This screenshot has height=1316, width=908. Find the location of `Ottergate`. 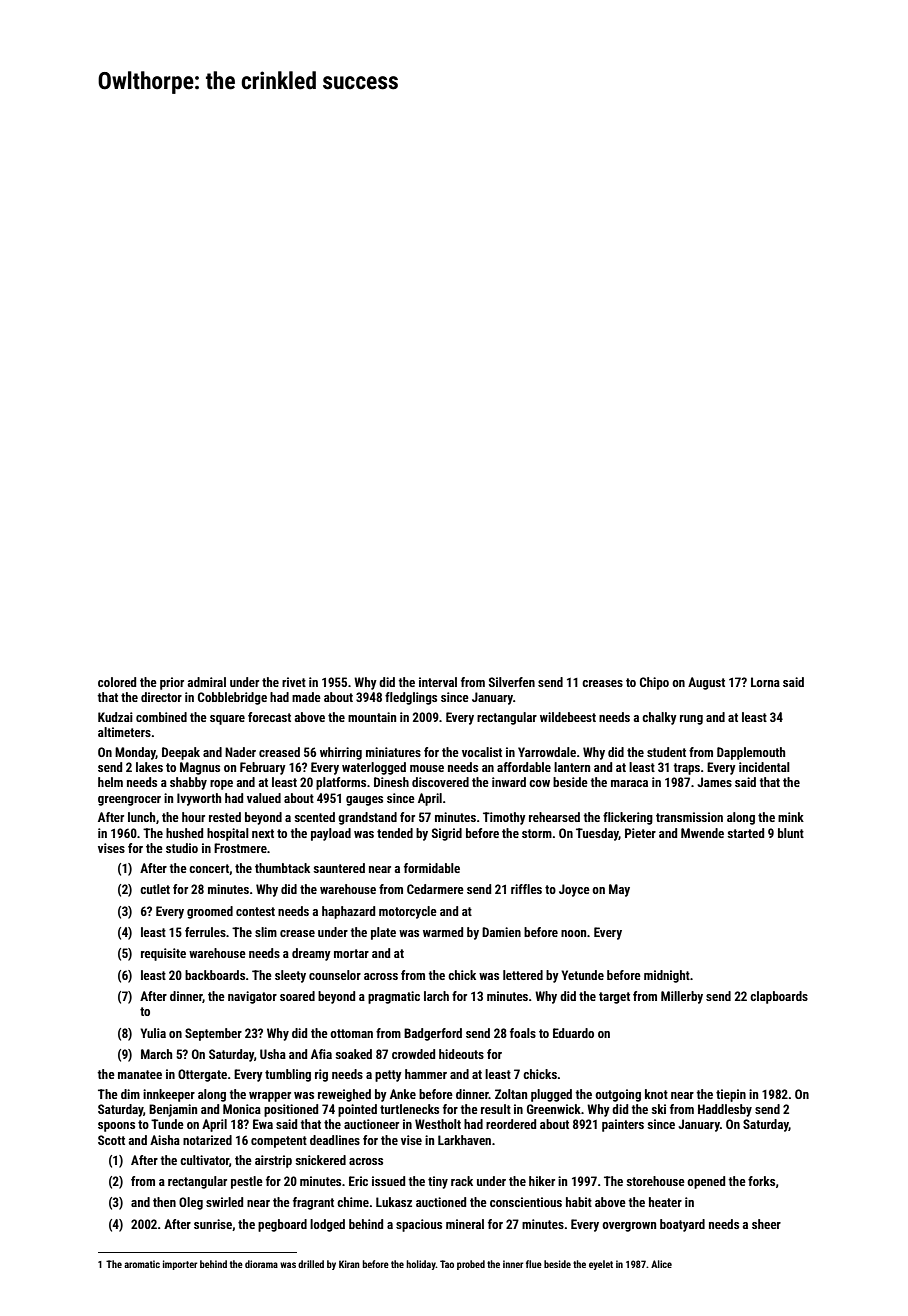

Ottergate is located at coordinates (202, 1075).
